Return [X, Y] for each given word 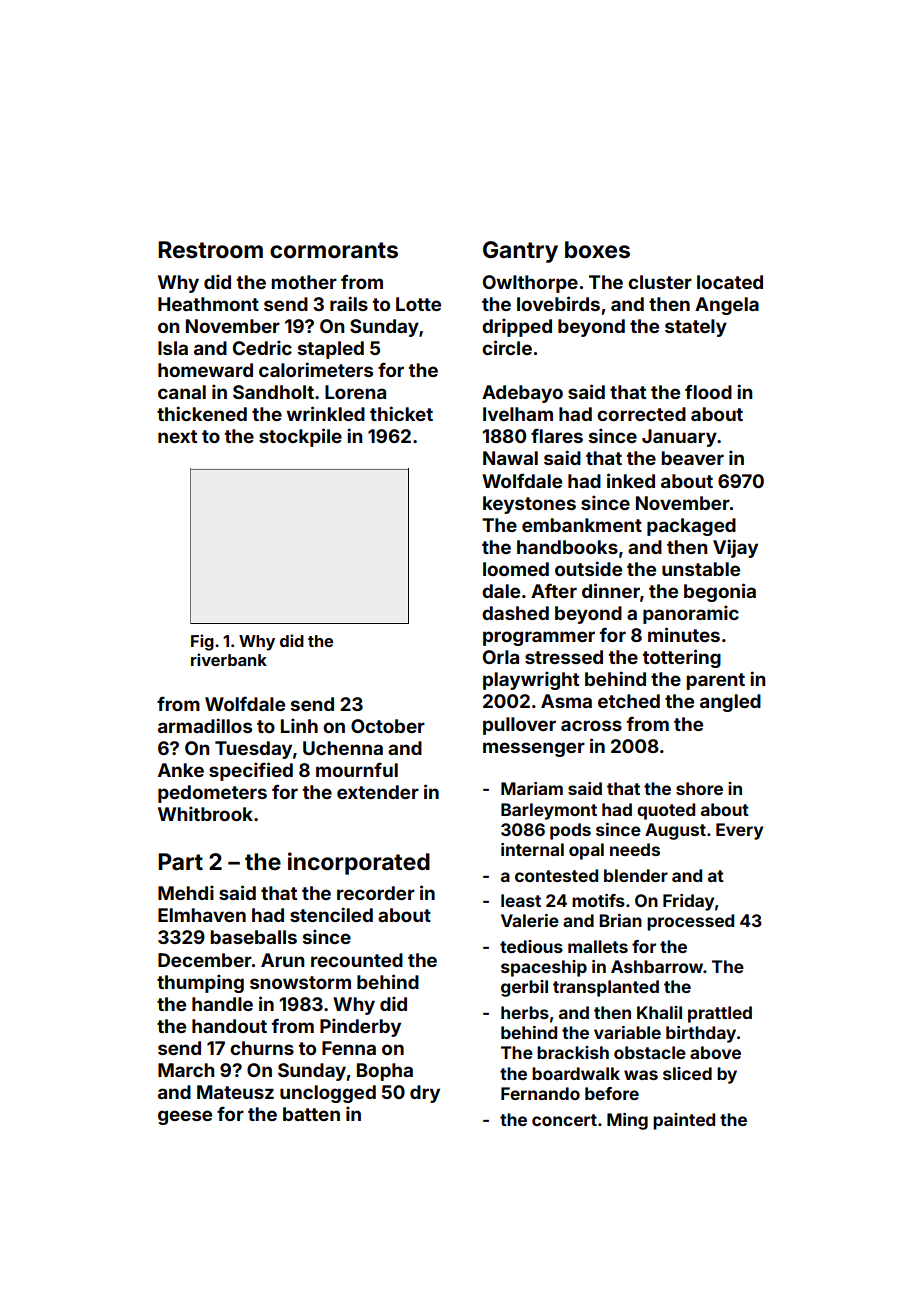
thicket [401, 413]
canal [182, 392]
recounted [357, 960]
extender [378, 792]
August [675, 831]
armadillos [205, 725]
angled [730, 703]
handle [222, 1004]
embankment [582, 525]
